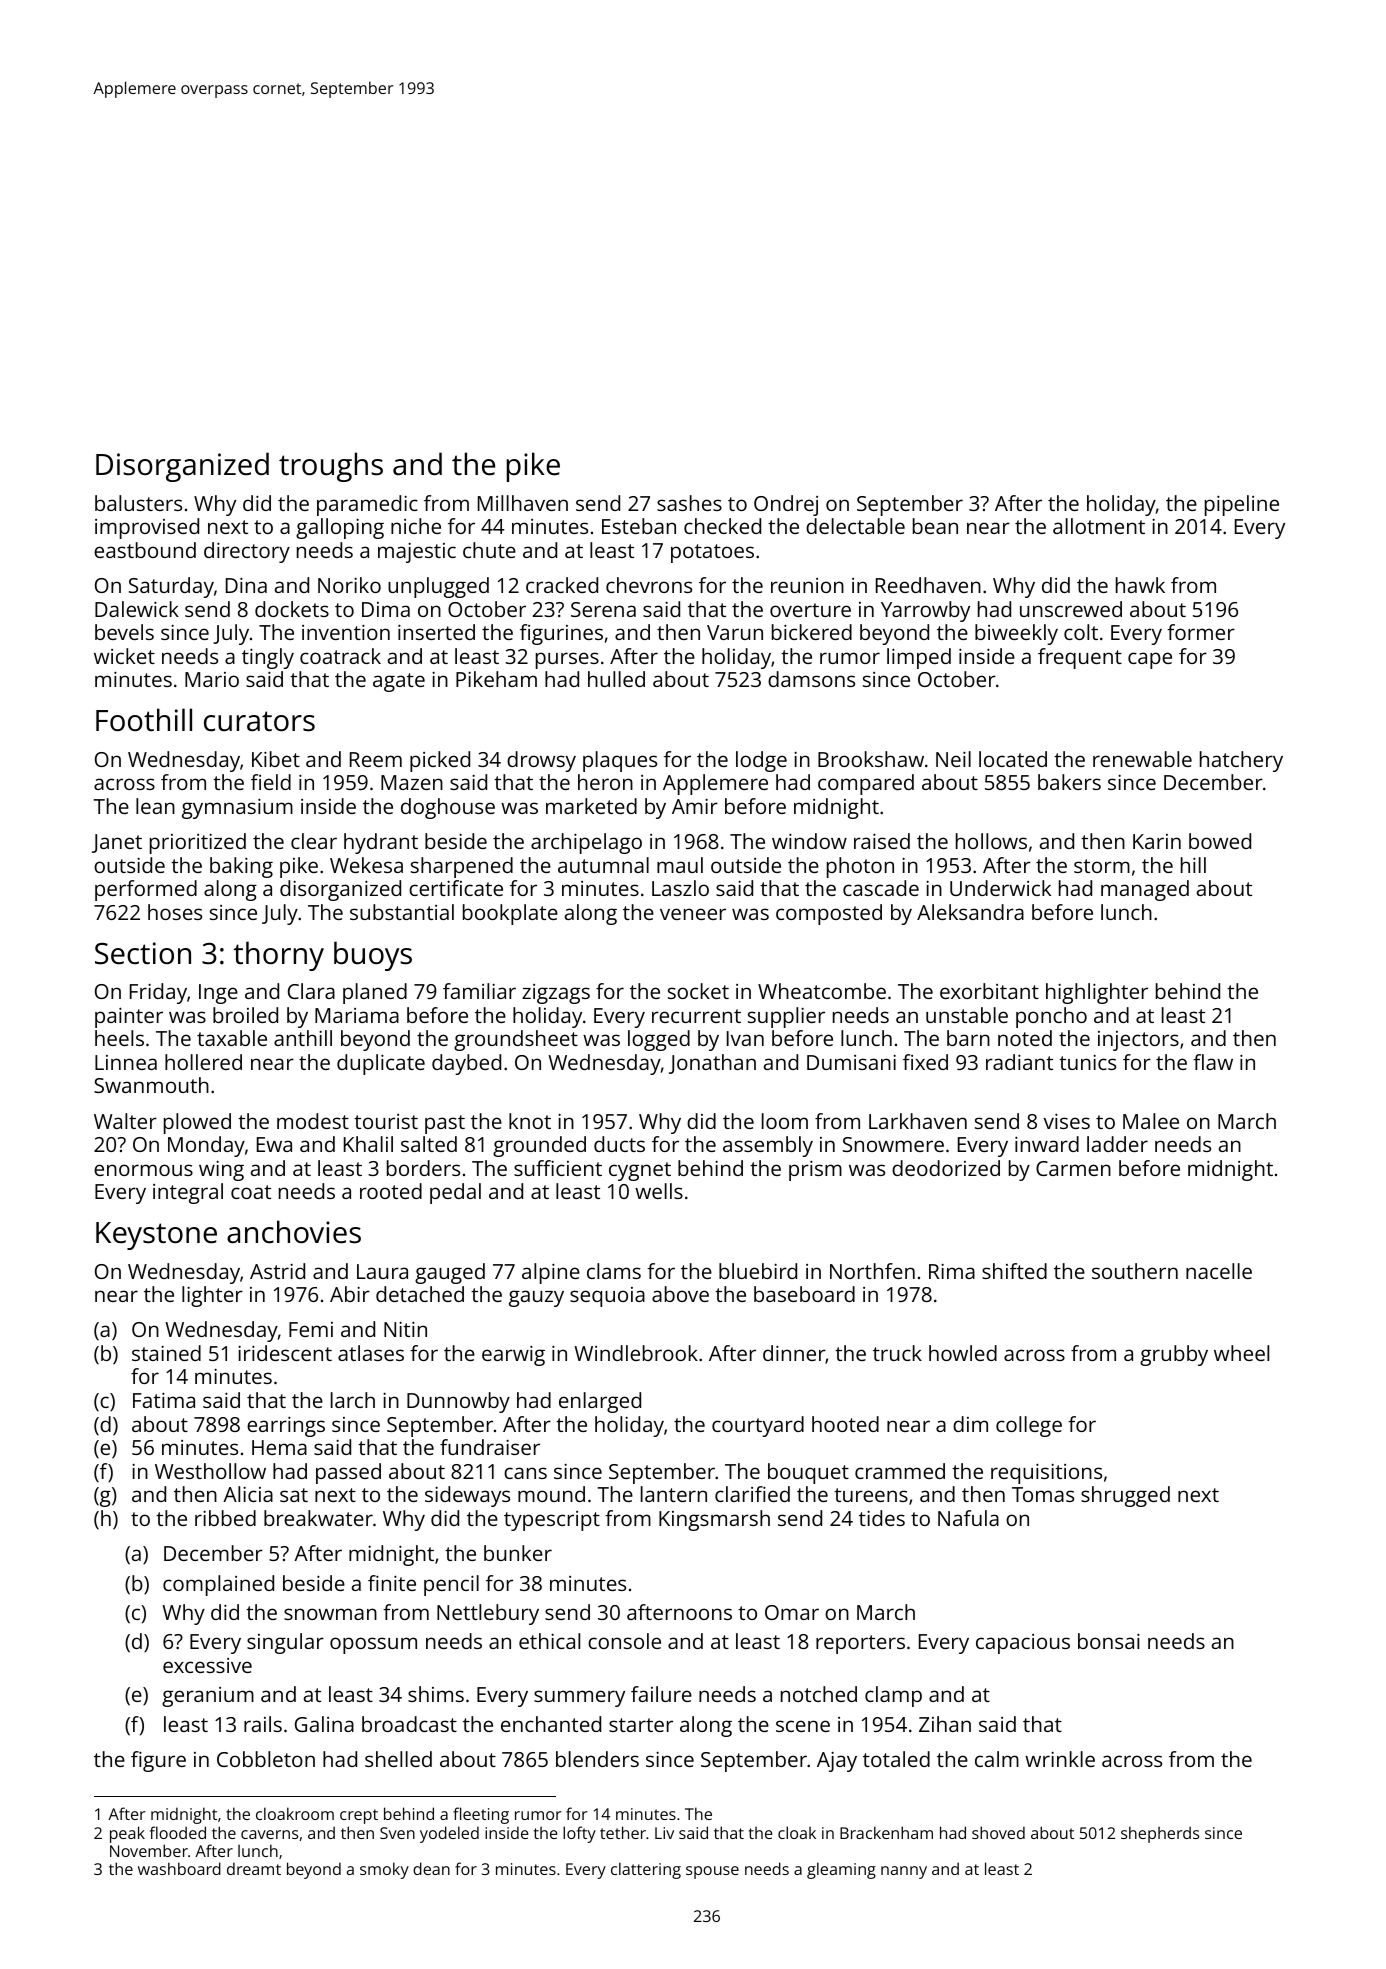 The image size is (1386, 1969). Describe the element at coordinates (188, 1193) in the screenshot. I see `integral` at that location.
